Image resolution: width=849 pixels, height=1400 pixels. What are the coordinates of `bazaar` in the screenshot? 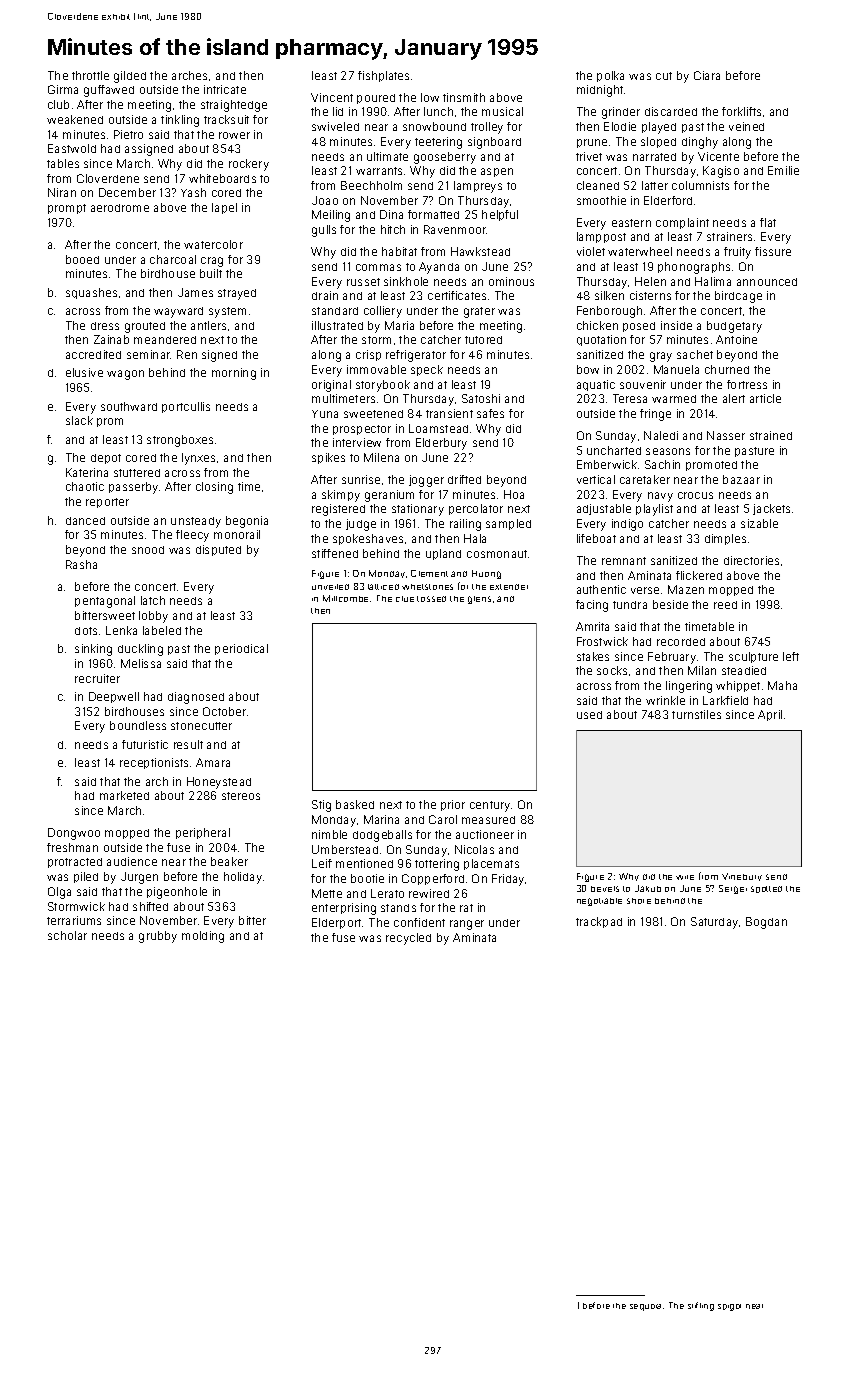 It's located at (741, 479).
